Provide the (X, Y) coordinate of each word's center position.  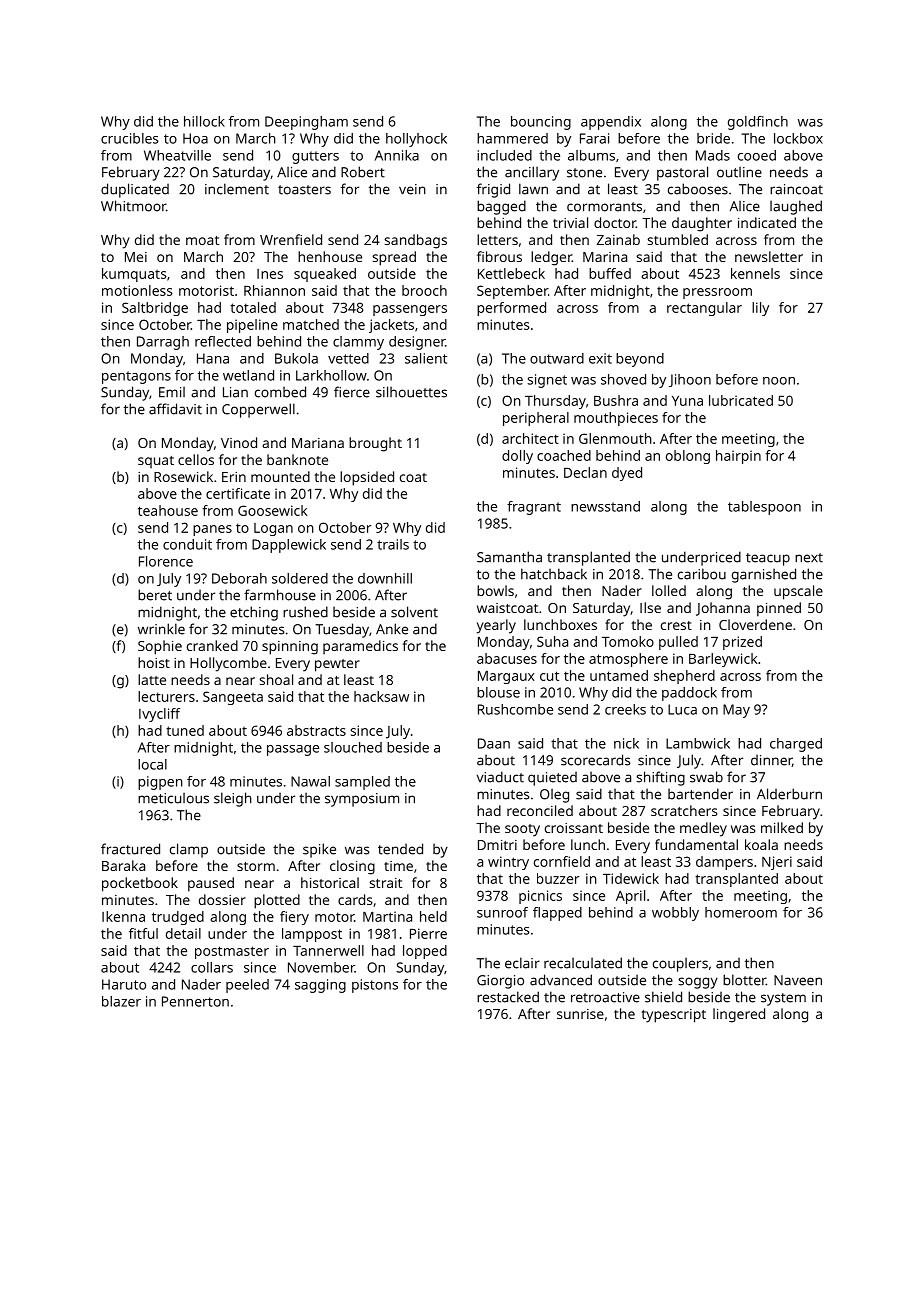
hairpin (738, 457)
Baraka (123, 865)
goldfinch (758, 123)
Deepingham (306, 123)
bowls (495, 590)
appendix (611, 123)
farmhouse (280, 595)
